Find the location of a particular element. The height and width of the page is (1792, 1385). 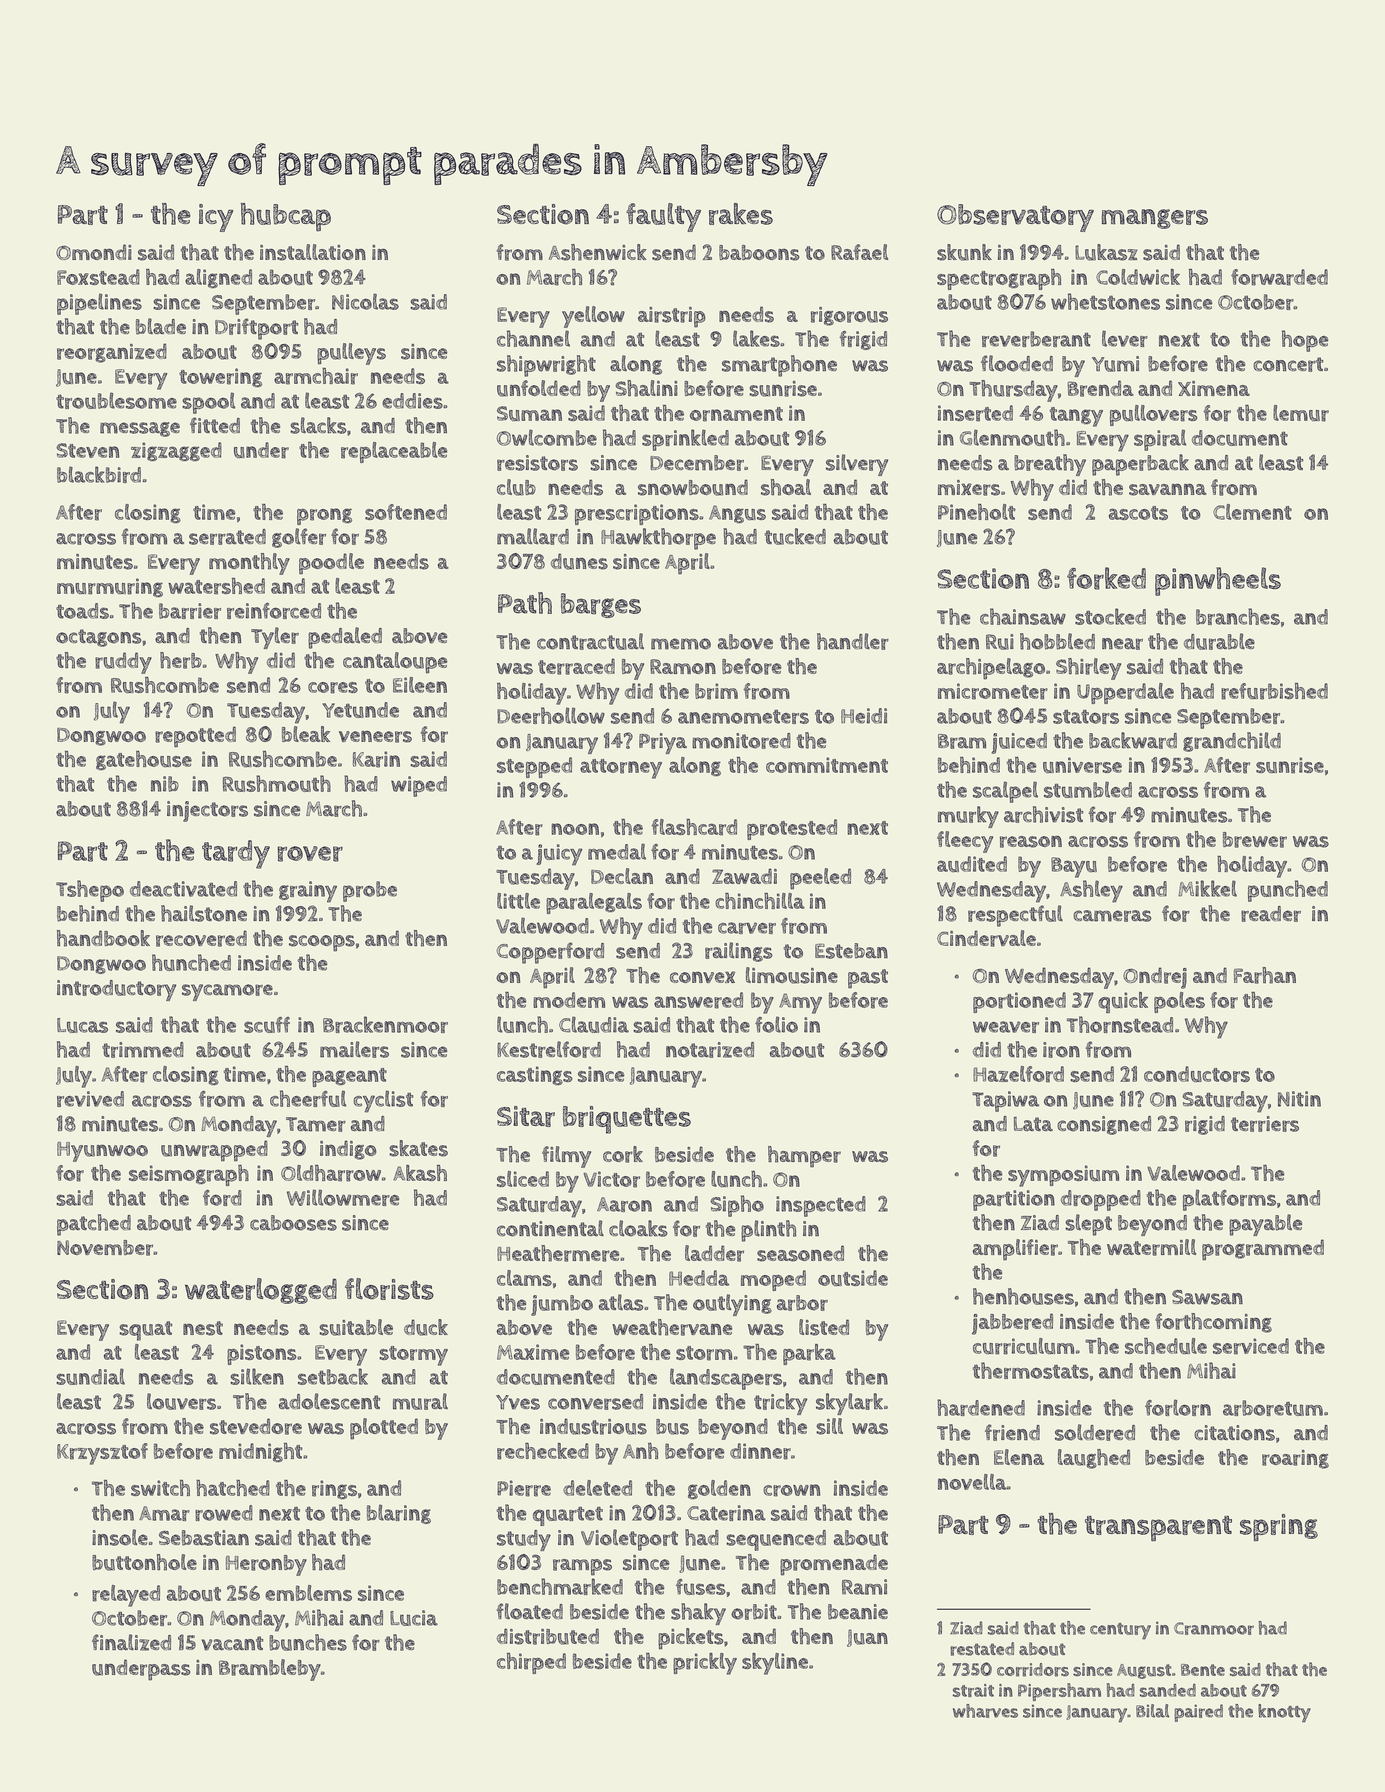

lever is located at coordinates (1125, 338).
